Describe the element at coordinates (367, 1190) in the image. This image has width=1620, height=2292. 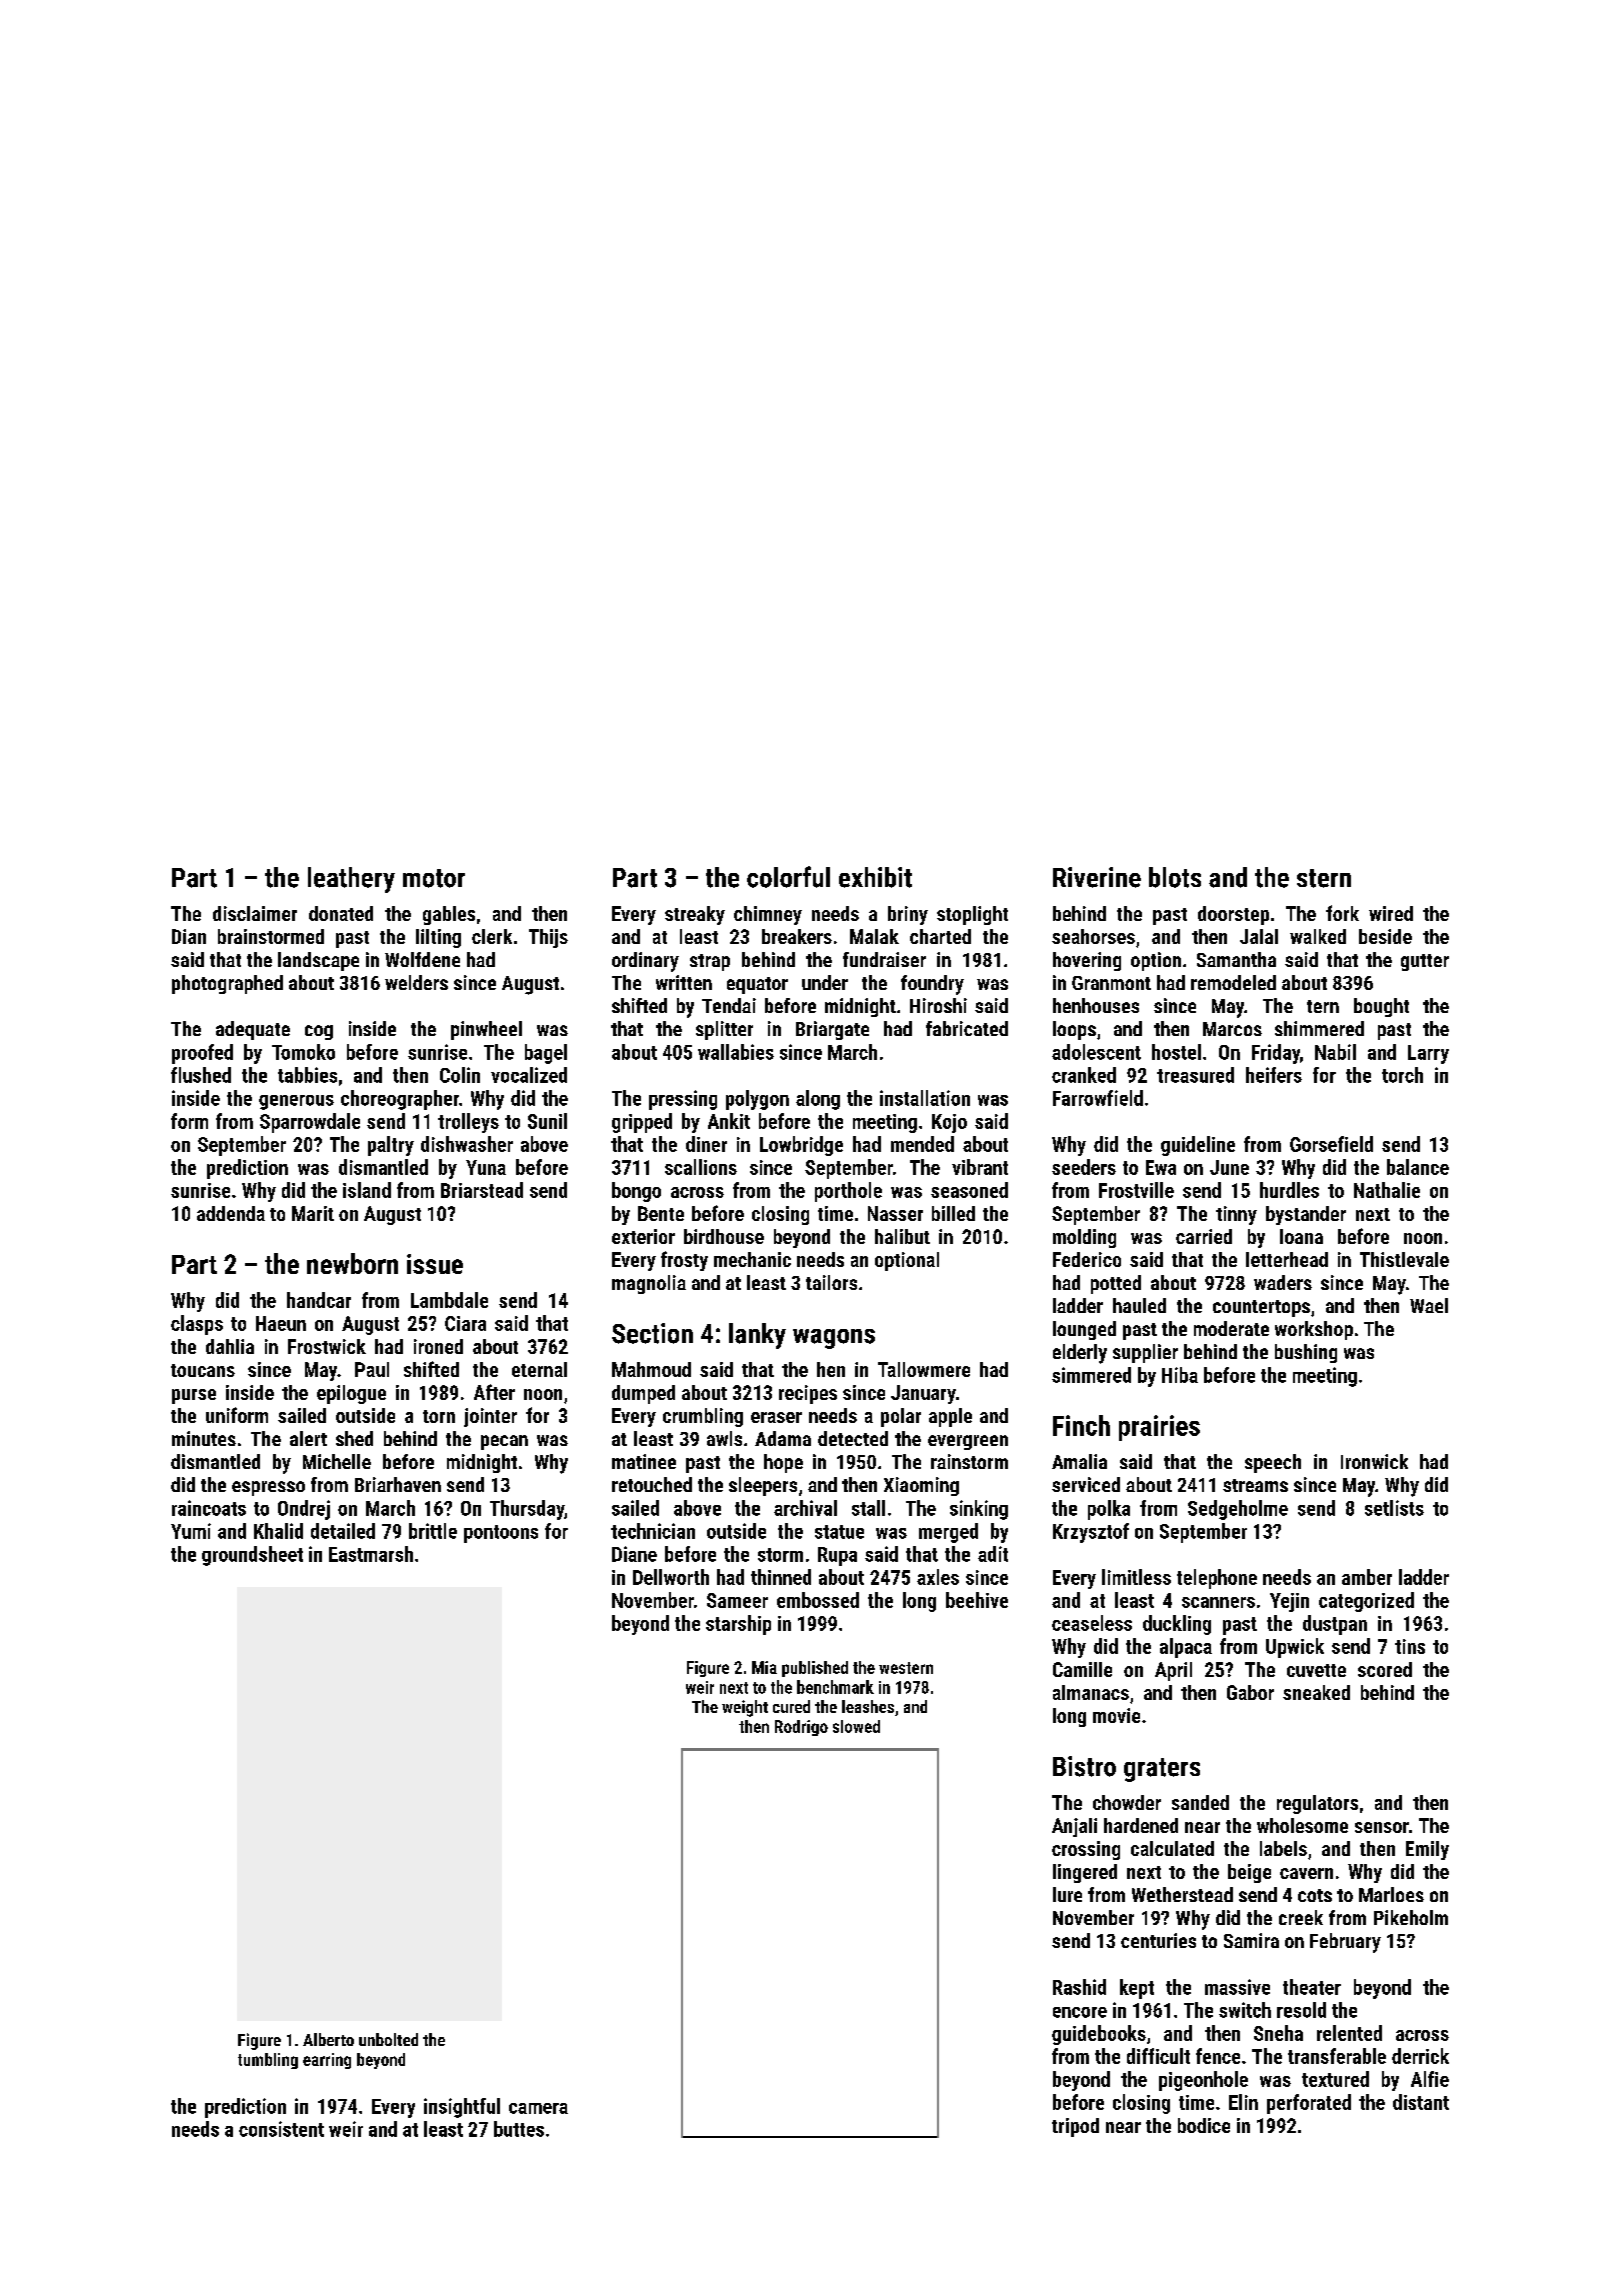
I see `island` at that location.
